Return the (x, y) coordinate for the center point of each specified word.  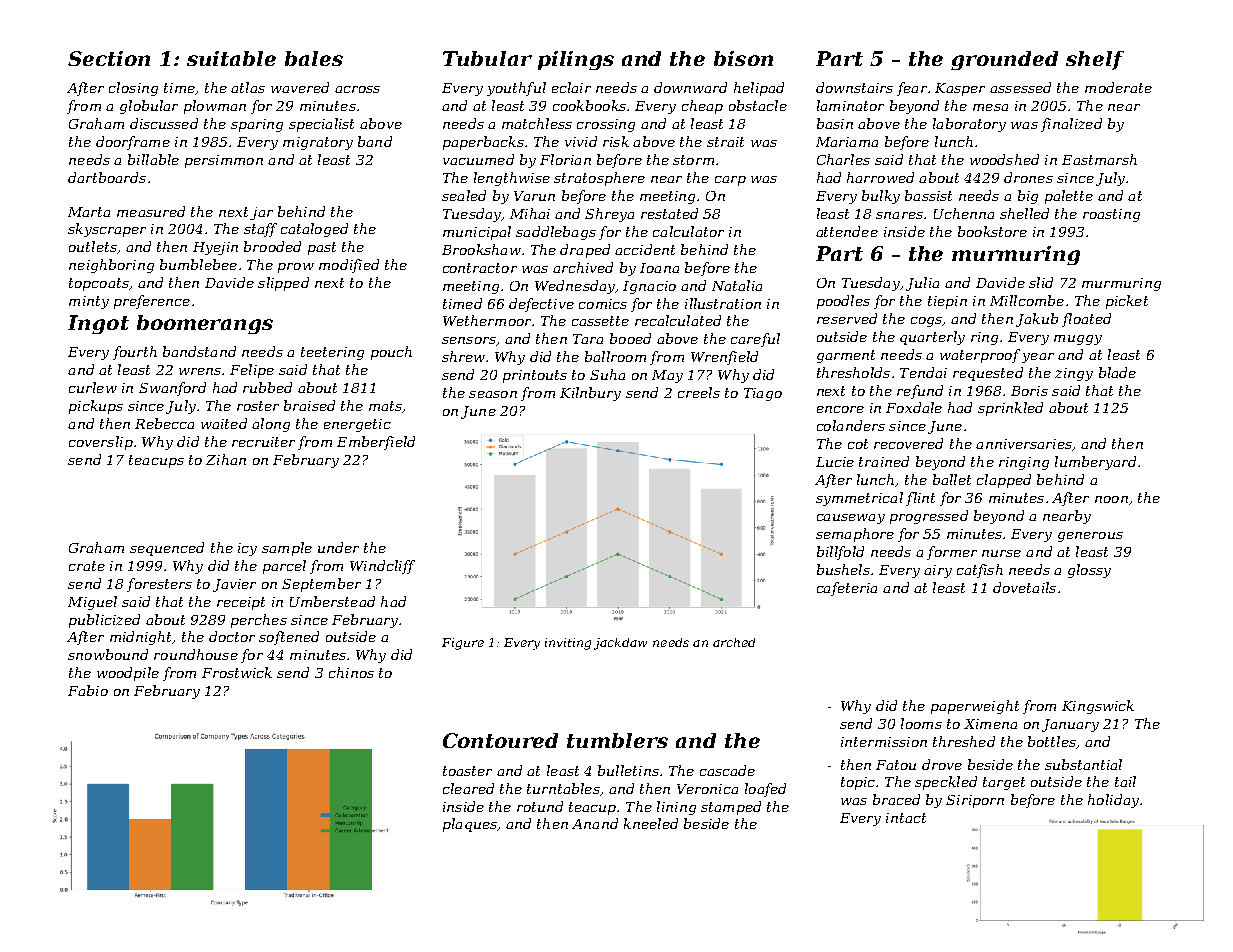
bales (314, 58)
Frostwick (237, 672)
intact (906, 818)
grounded (1004, 60)
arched (734, 642)
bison (743, 58)
